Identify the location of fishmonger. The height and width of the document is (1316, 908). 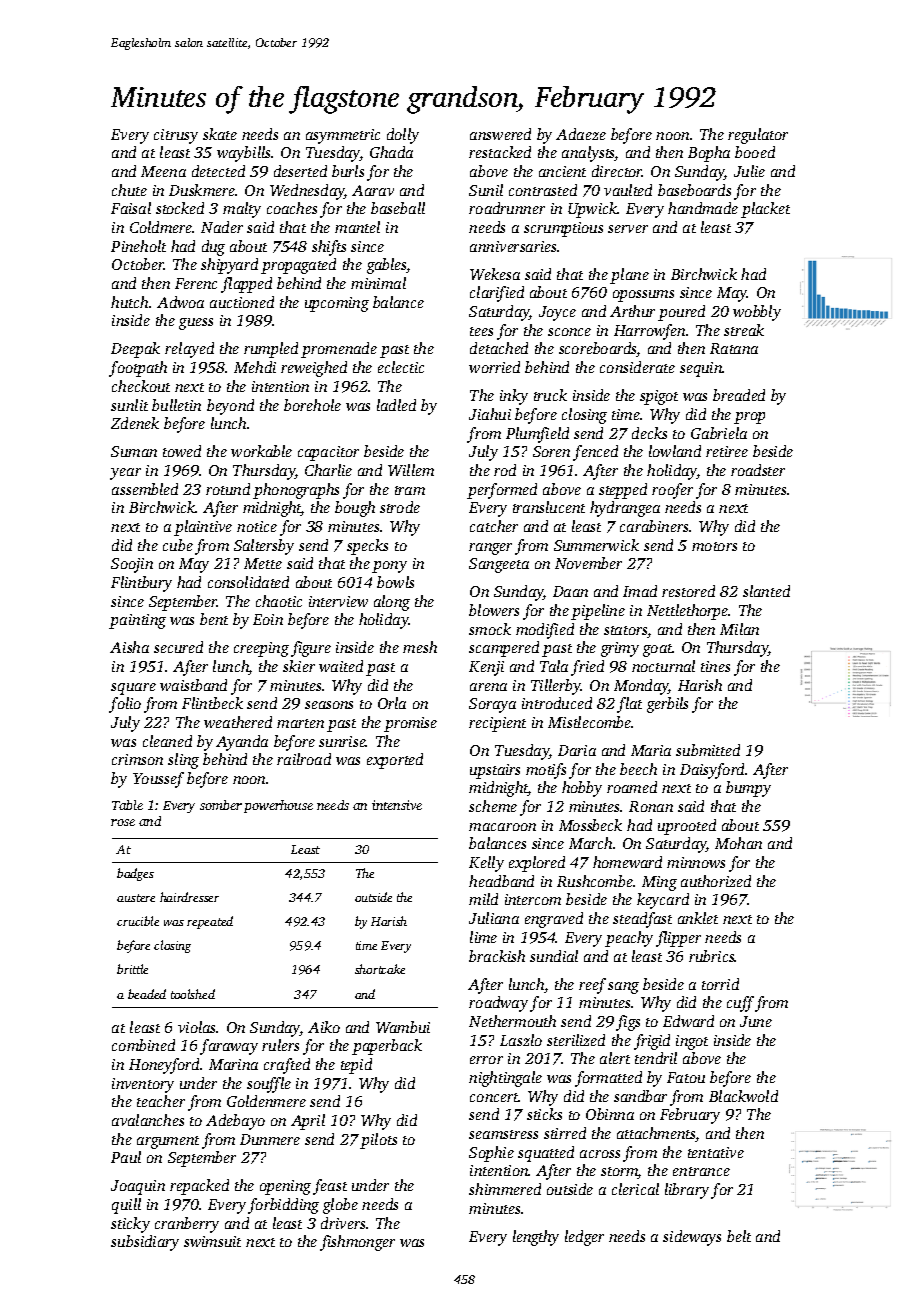
(357, 1243).
